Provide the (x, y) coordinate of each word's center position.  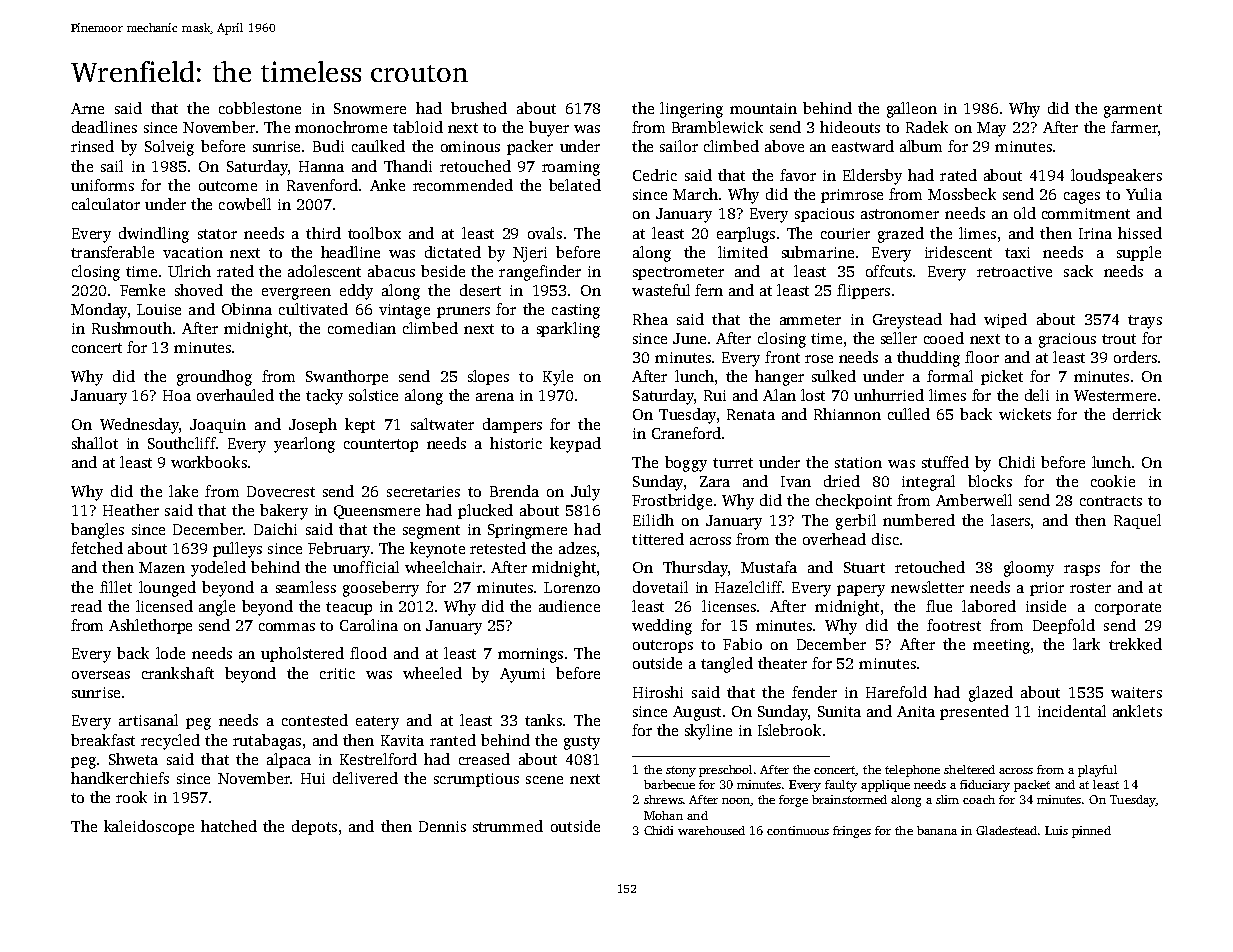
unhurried (889, 395)
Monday (99, 311)
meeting (1001, 646)
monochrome (341, 127)
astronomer (900, 214)
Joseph (313, 425)
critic (337, 673)
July (585, 493)
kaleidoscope (149, 827)
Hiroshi (658, 692)
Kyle (558, 378)
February (339, 550)
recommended (463, 185)
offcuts (889, 271)
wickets (1025, 414)
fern (709, 290)
